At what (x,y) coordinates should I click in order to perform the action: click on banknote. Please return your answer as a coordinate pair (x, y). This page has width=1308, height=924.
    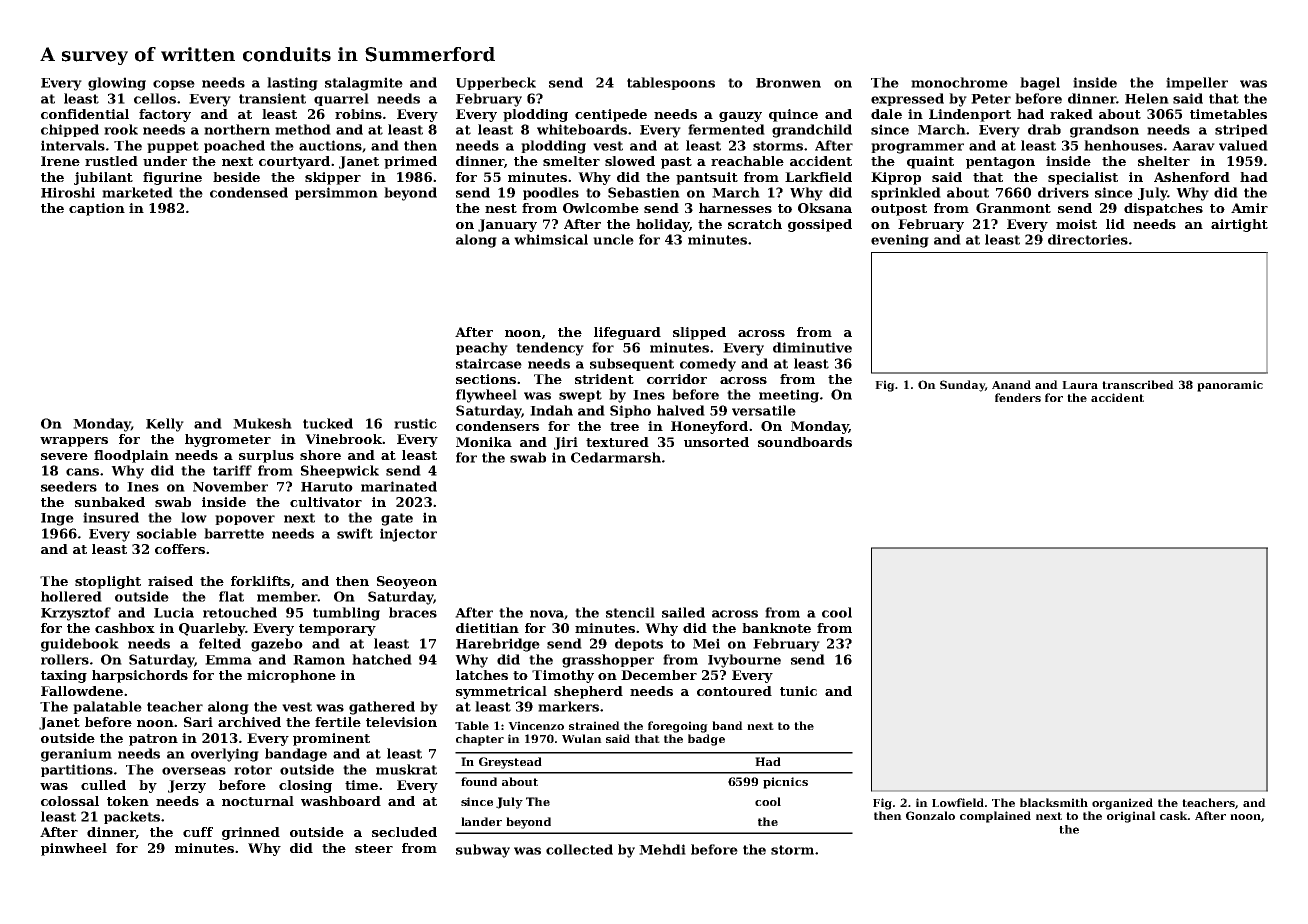
    Looking at the image, I should click on (776, 628).
